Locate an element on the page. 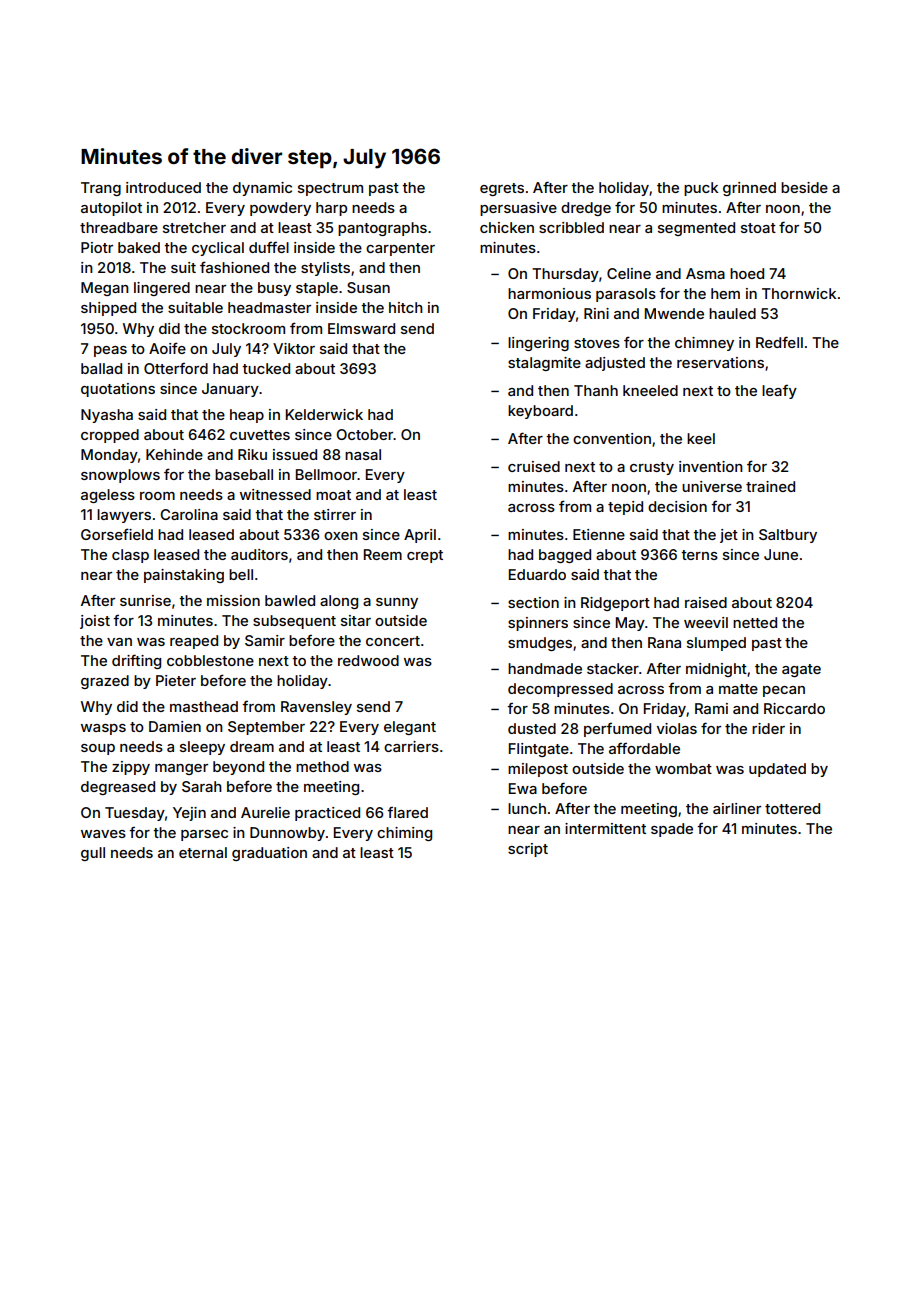  joist is located at coordinates (95, 622).
